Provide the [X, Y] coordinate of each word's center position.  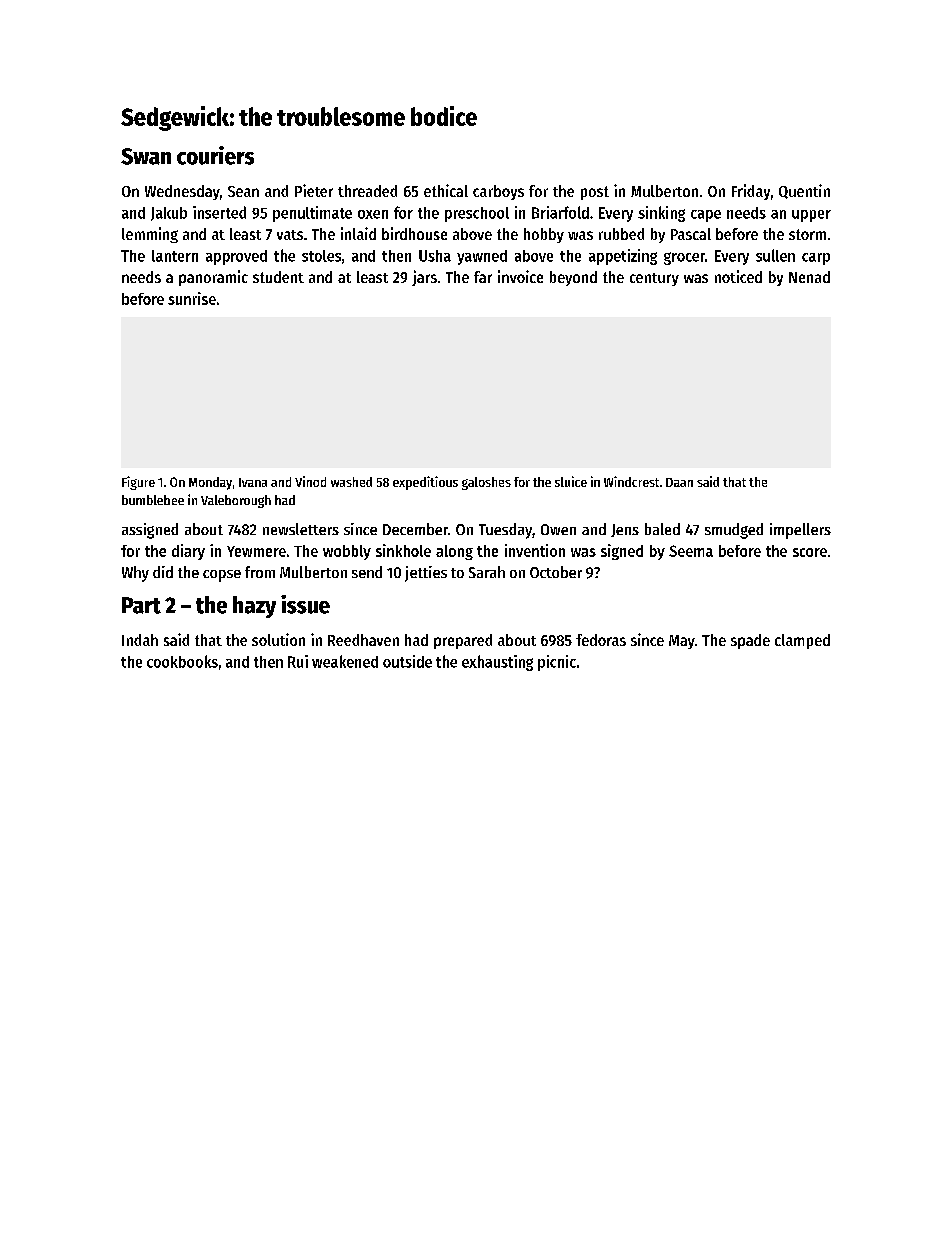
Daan [679, 482]
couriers [215, 155]
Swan [146, 156]
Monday [210, 483]
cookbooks [182, 661]
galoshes [486, 483]
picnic [557, 663]
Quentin [804, 191]
